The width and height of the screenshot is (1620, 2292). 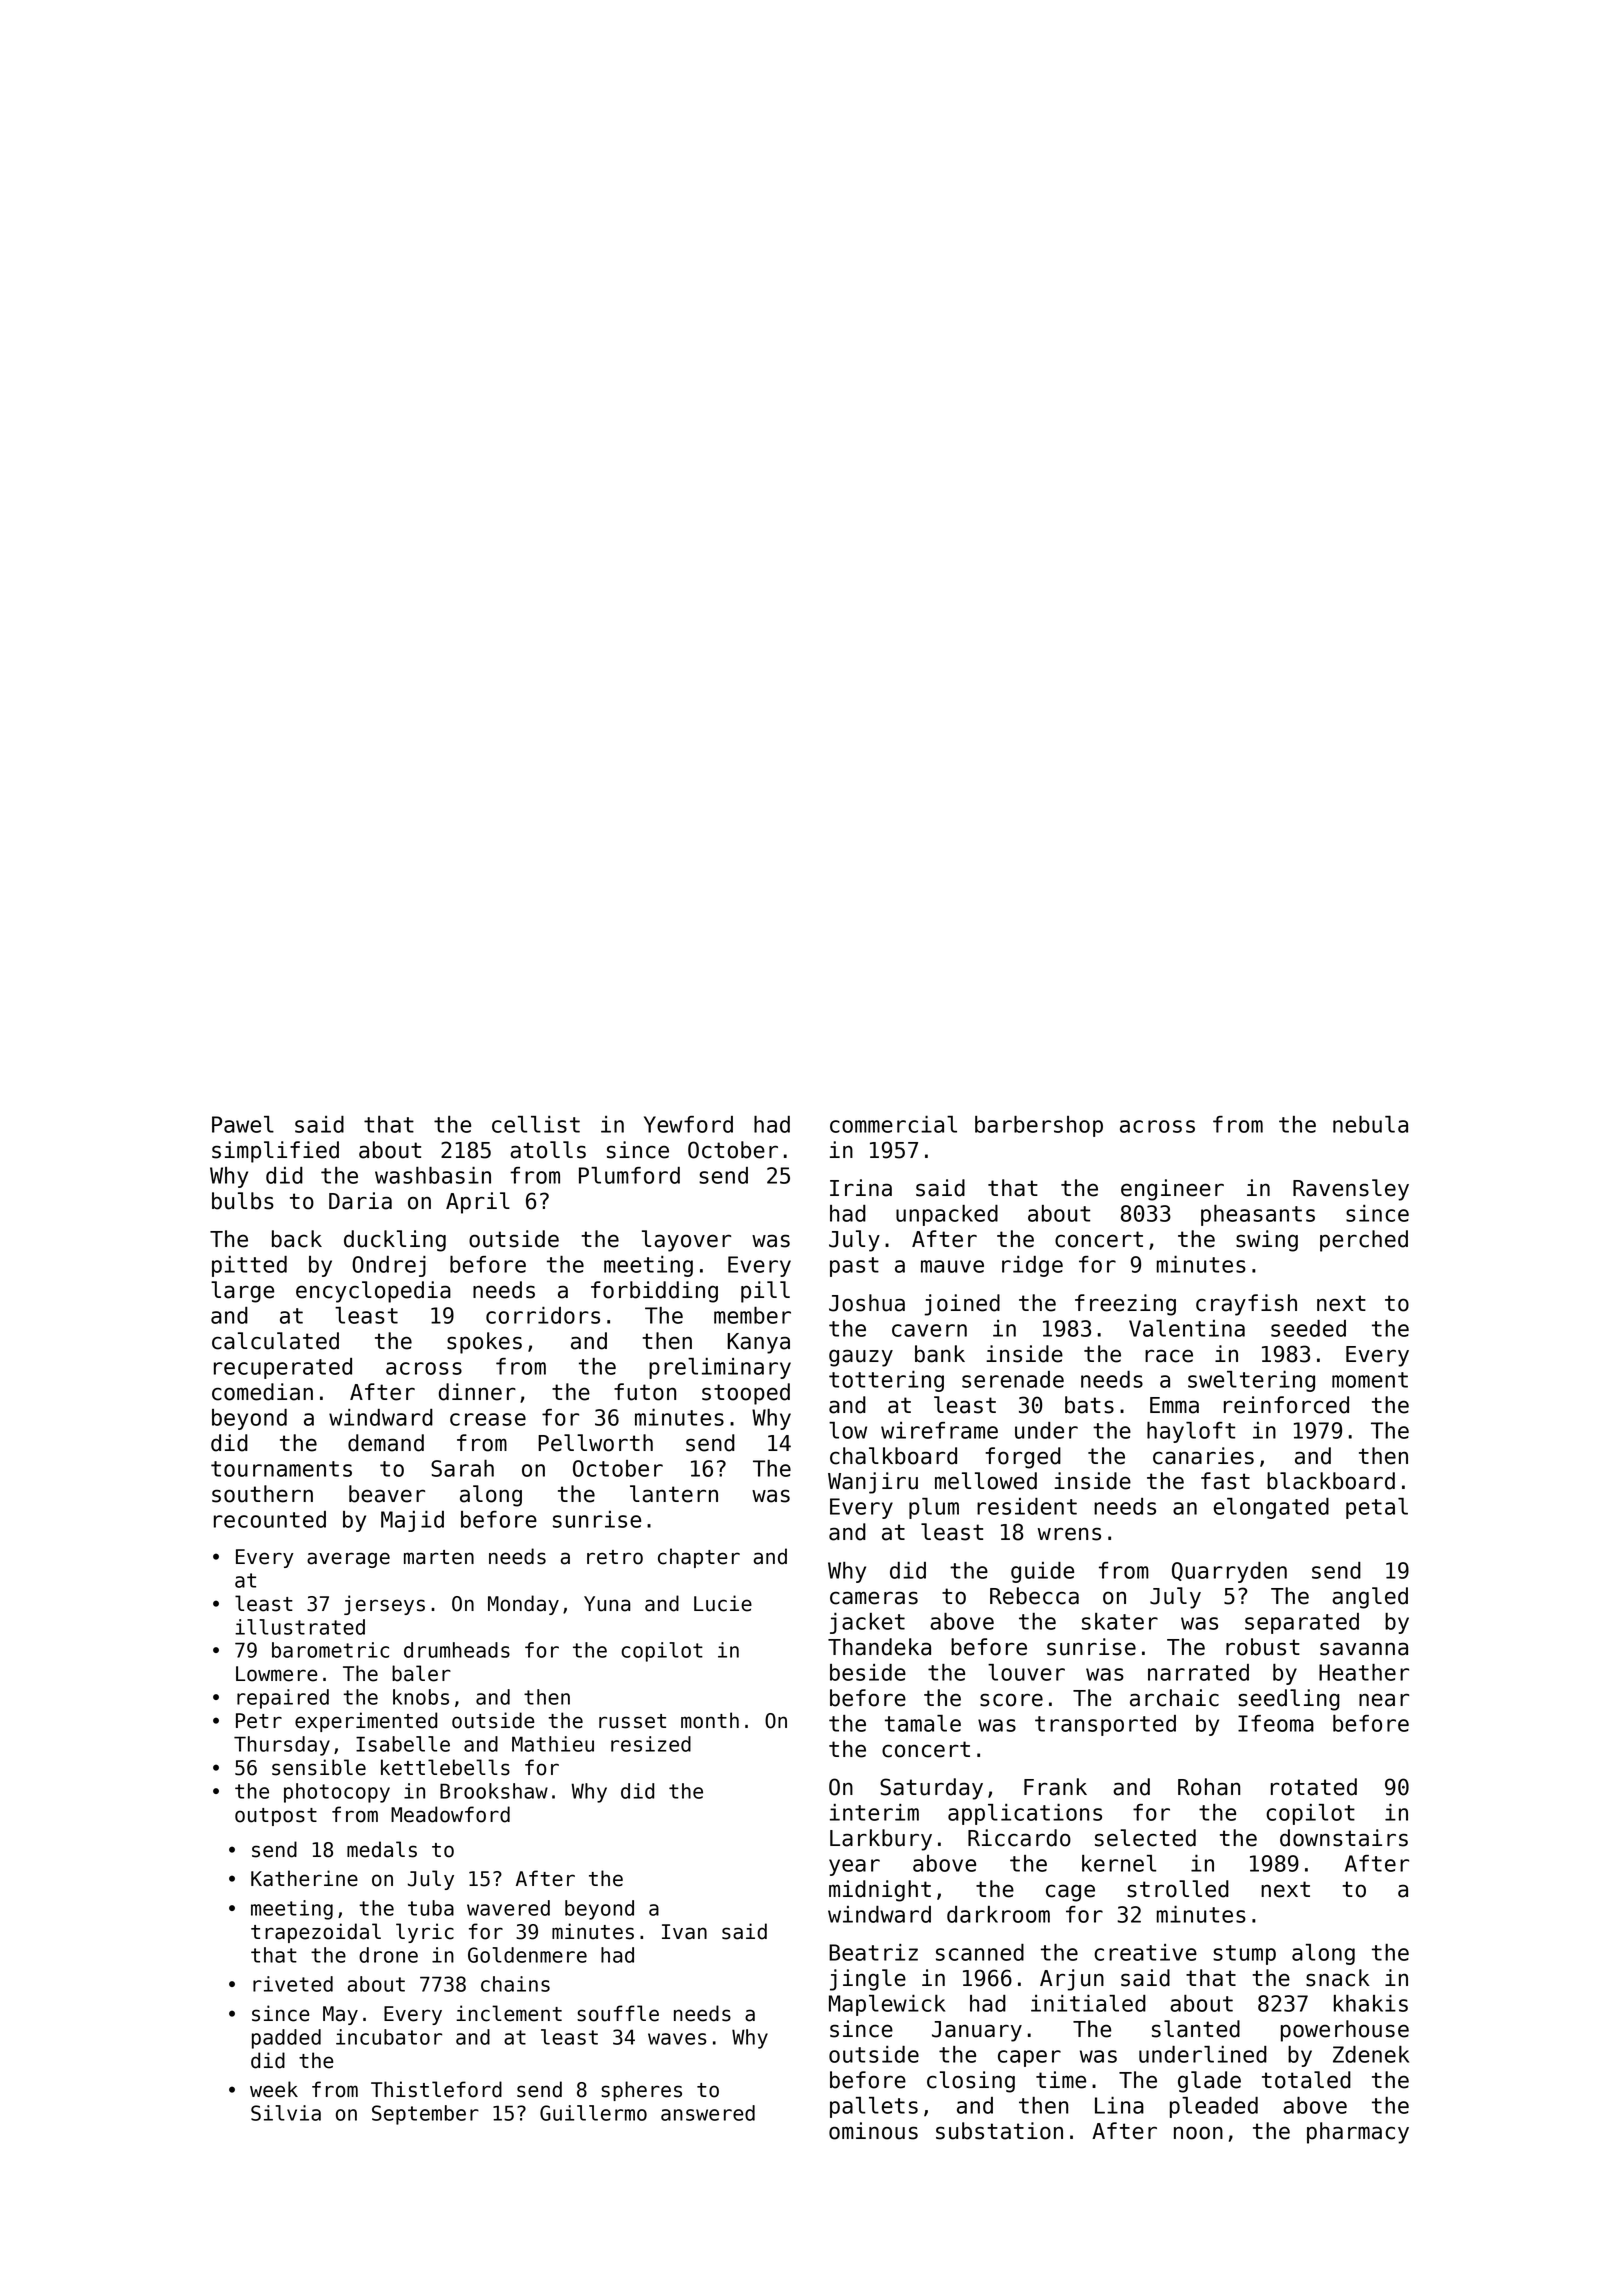 I want to click on knobs, so click(x=421, y=1697).
